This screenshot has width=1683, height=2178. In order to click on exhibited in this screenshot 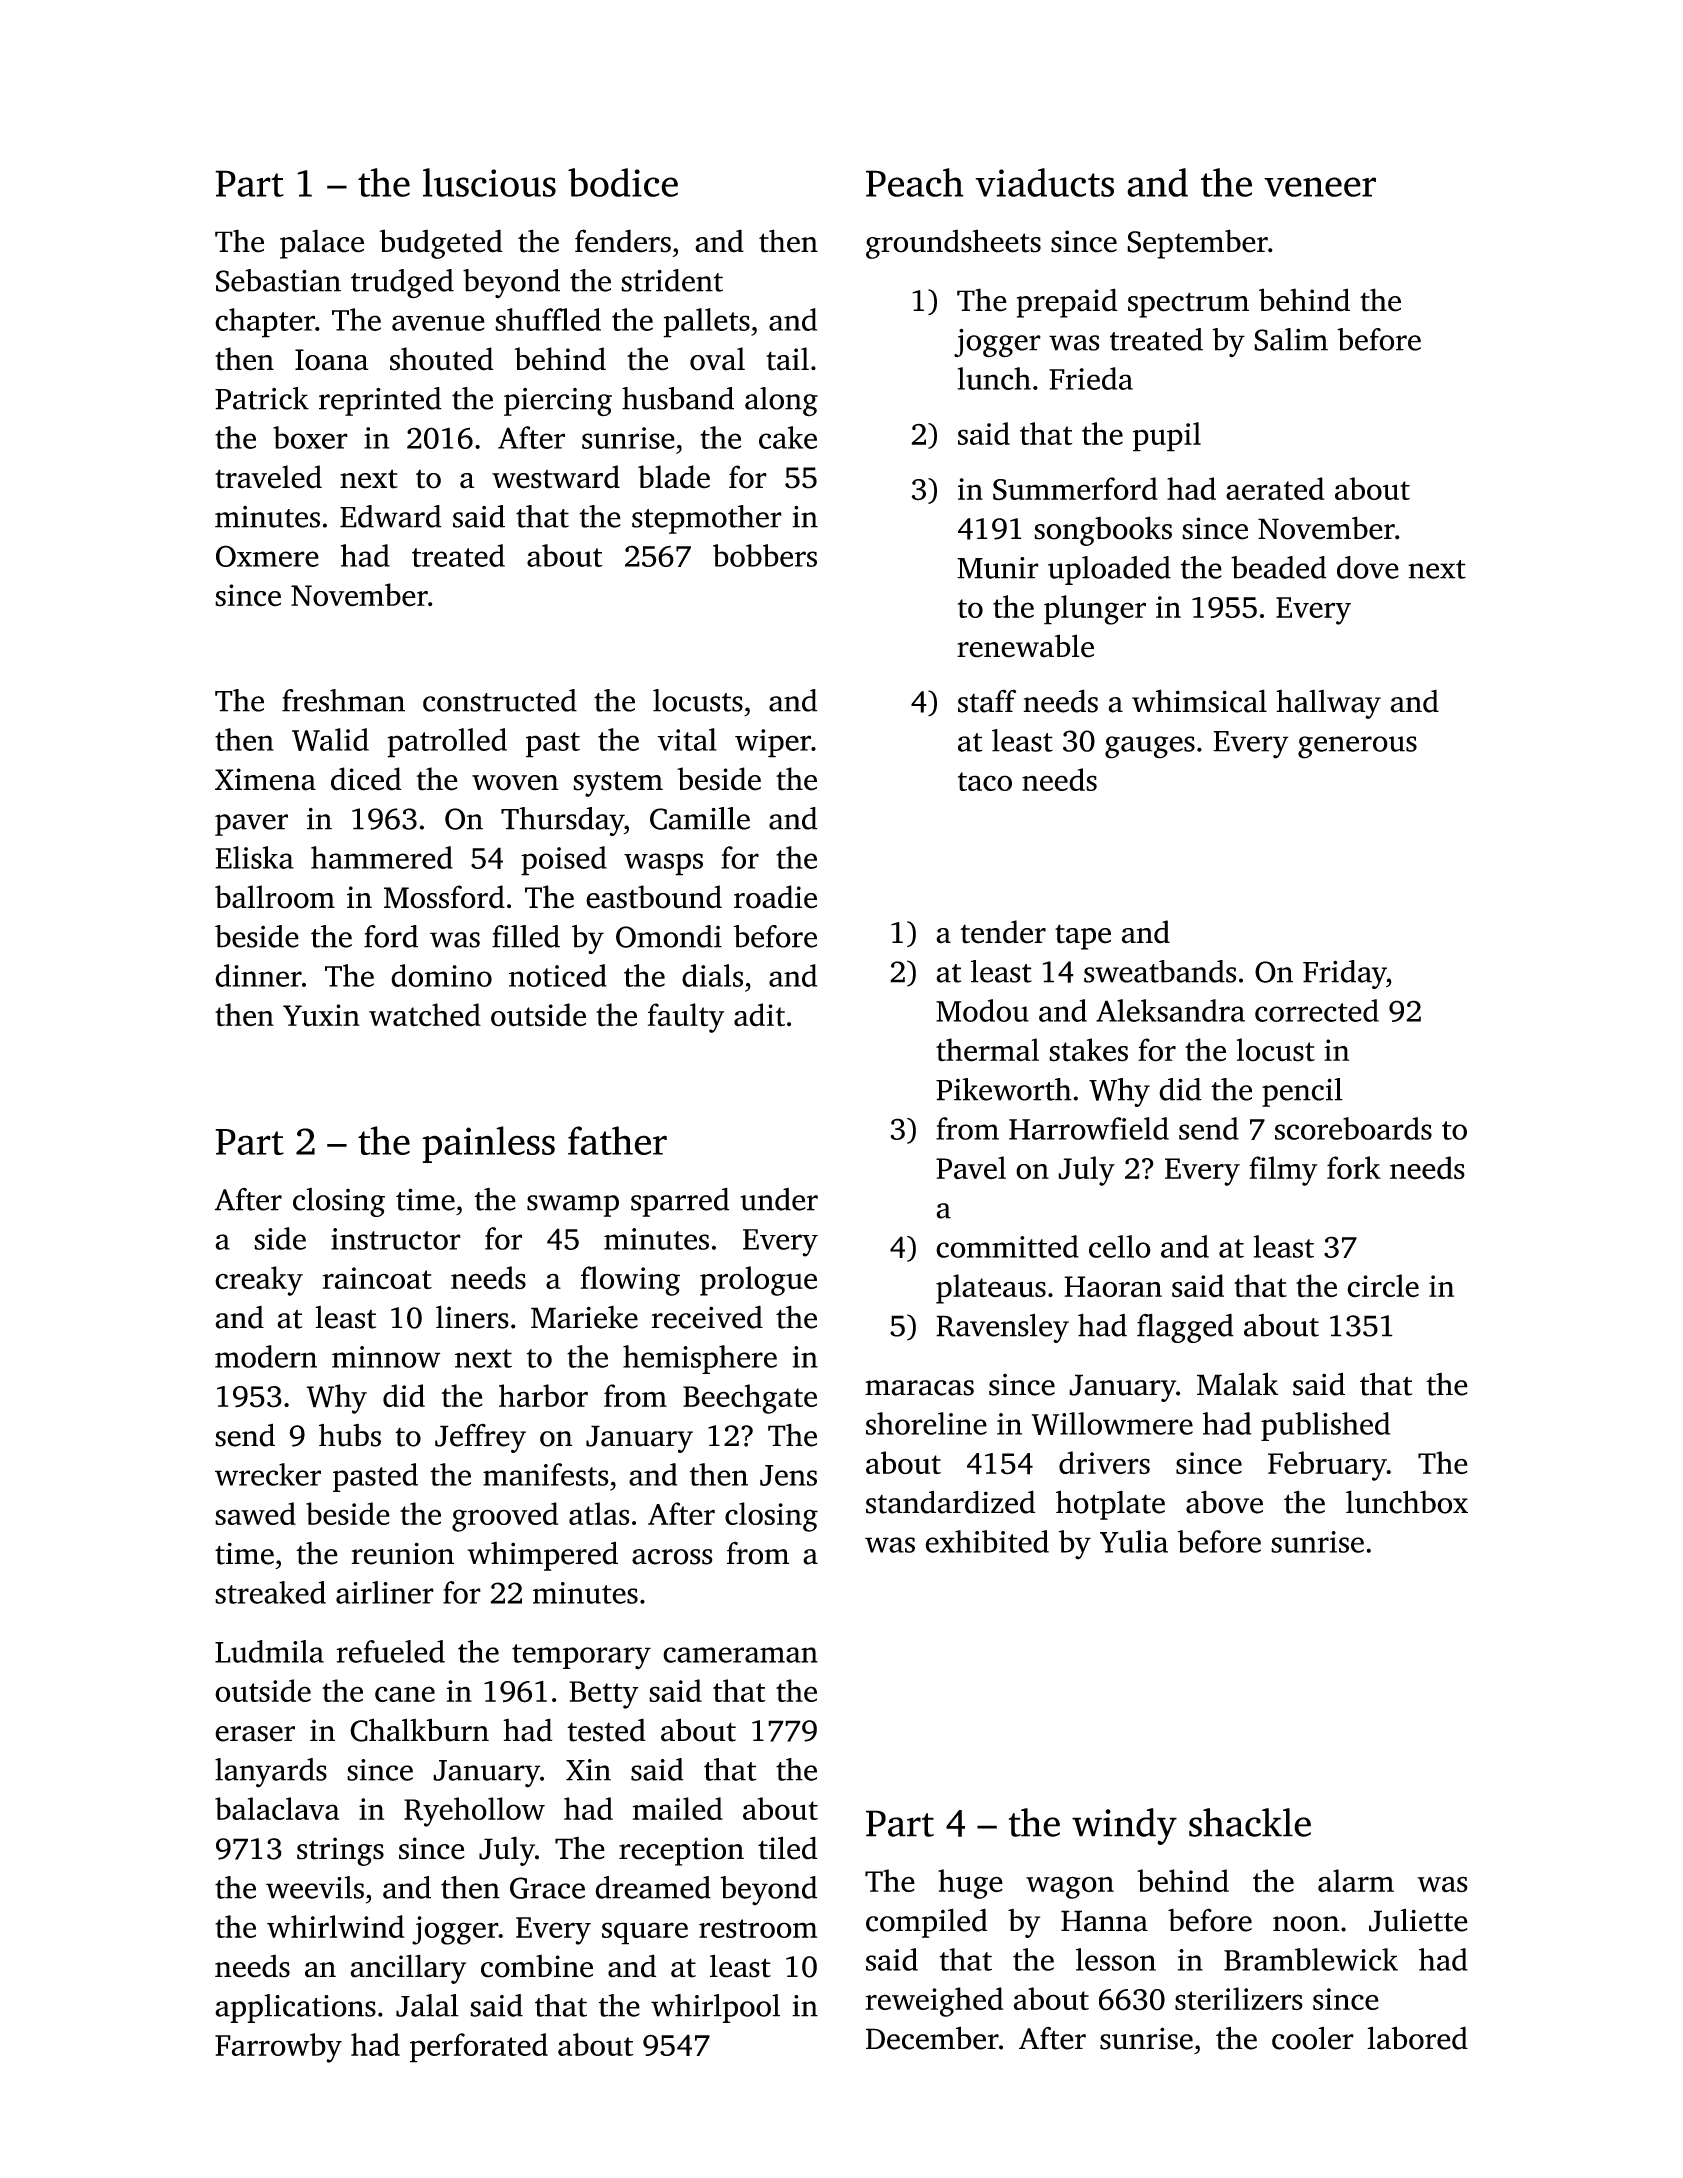, I will do `click(987, 1541)`.
